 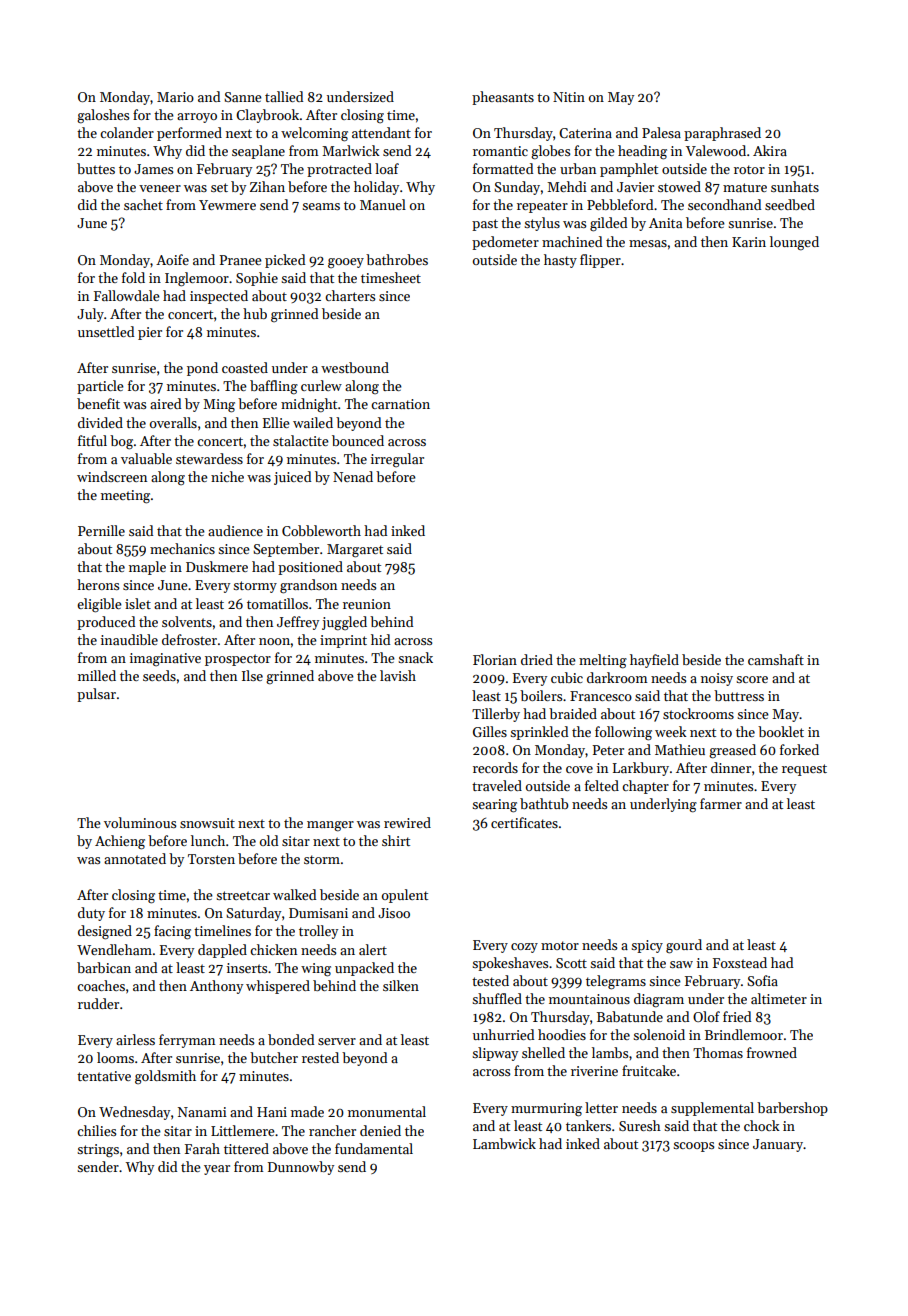 I want to click on Dunnowby, so click(x=301, y=1168).
